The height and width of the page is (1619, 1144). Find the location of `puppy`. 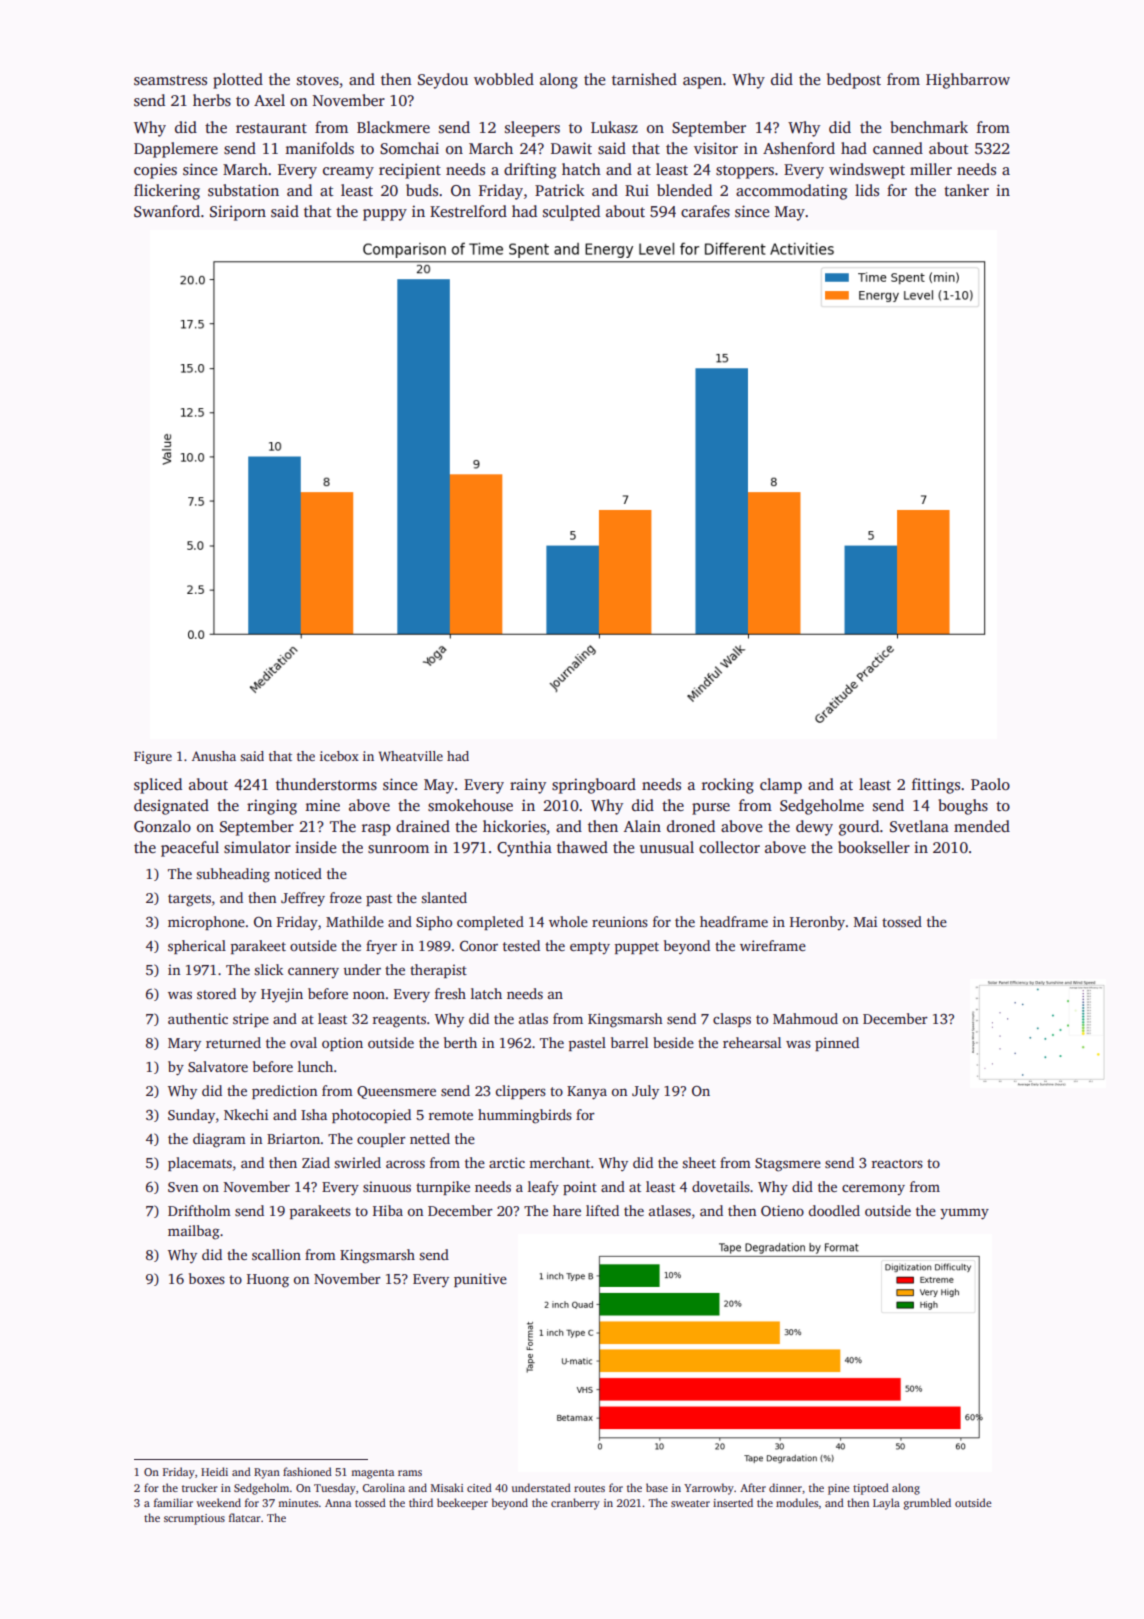

puppy is located at coordinates (385, 215).
